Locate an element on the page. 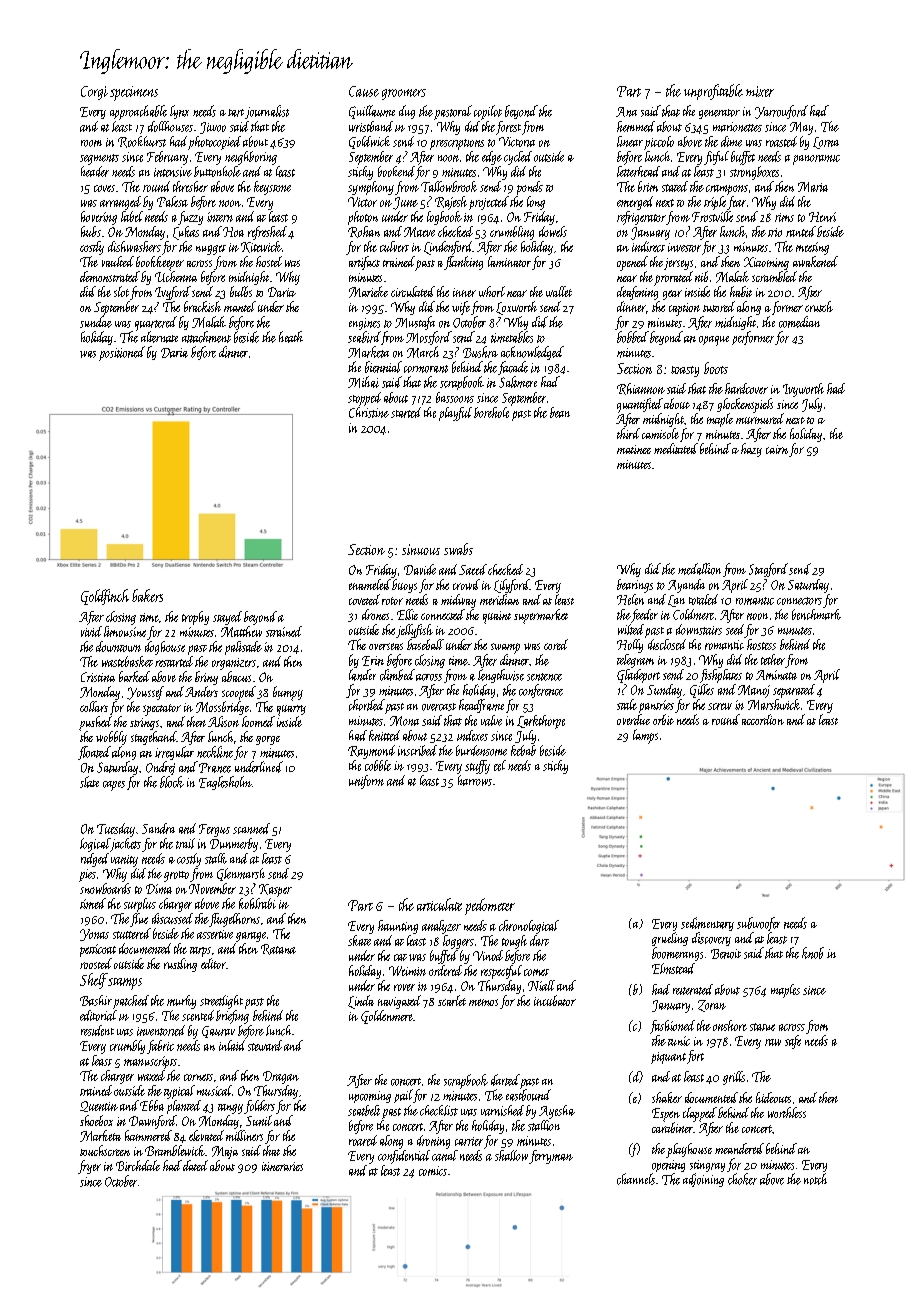  Yarrowford is located at coordinates (781, 112).
